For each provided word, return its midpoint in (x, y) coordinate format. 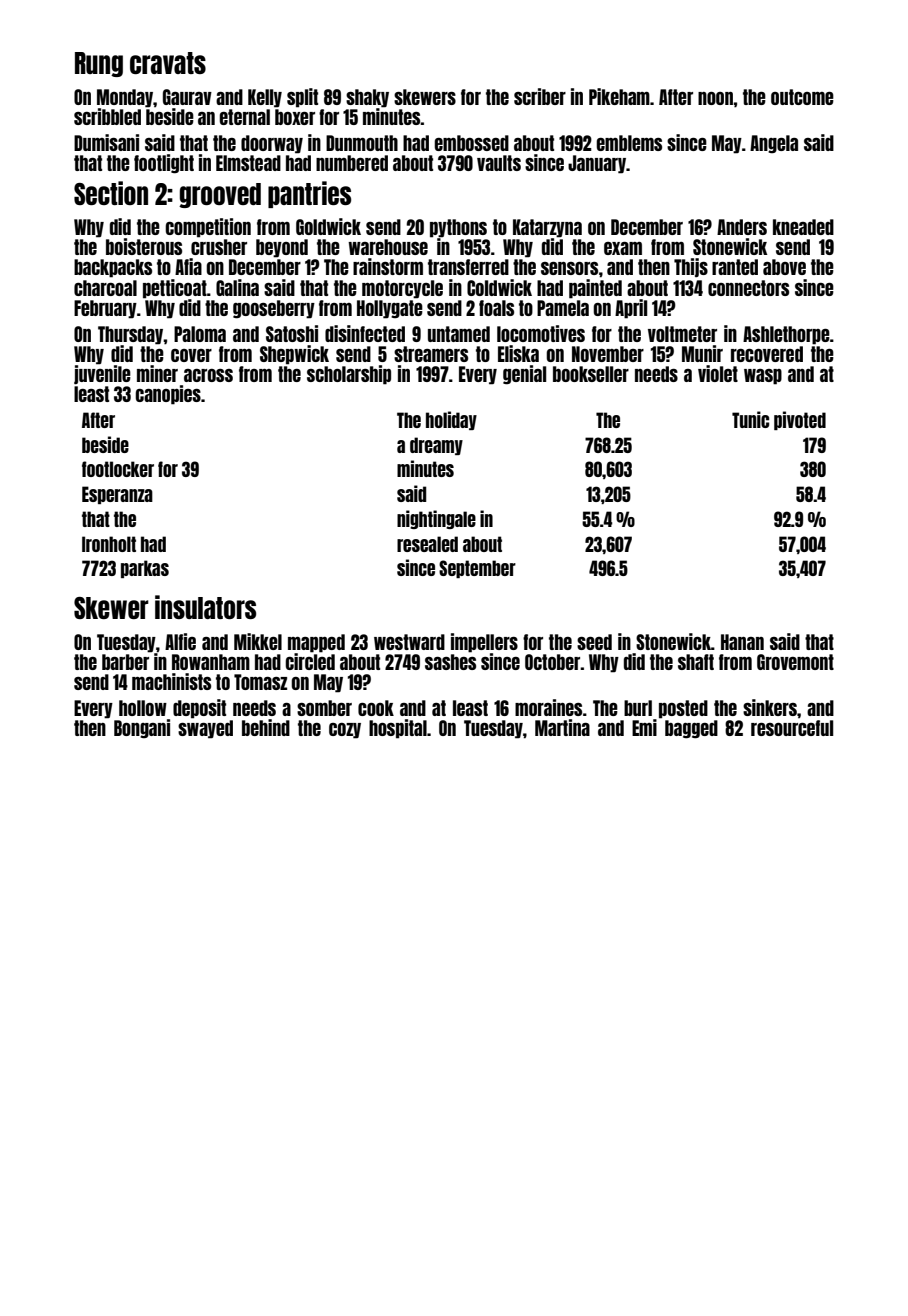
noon (716, 98)
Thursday (130, 335)
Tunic (750, 419)
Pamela (563, 308)
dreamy (436, 446)
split (302, 98)
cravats (168, 63)
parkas (145, 569)
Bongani (142, 728)
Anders (742, 227)
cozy (345, 731)
